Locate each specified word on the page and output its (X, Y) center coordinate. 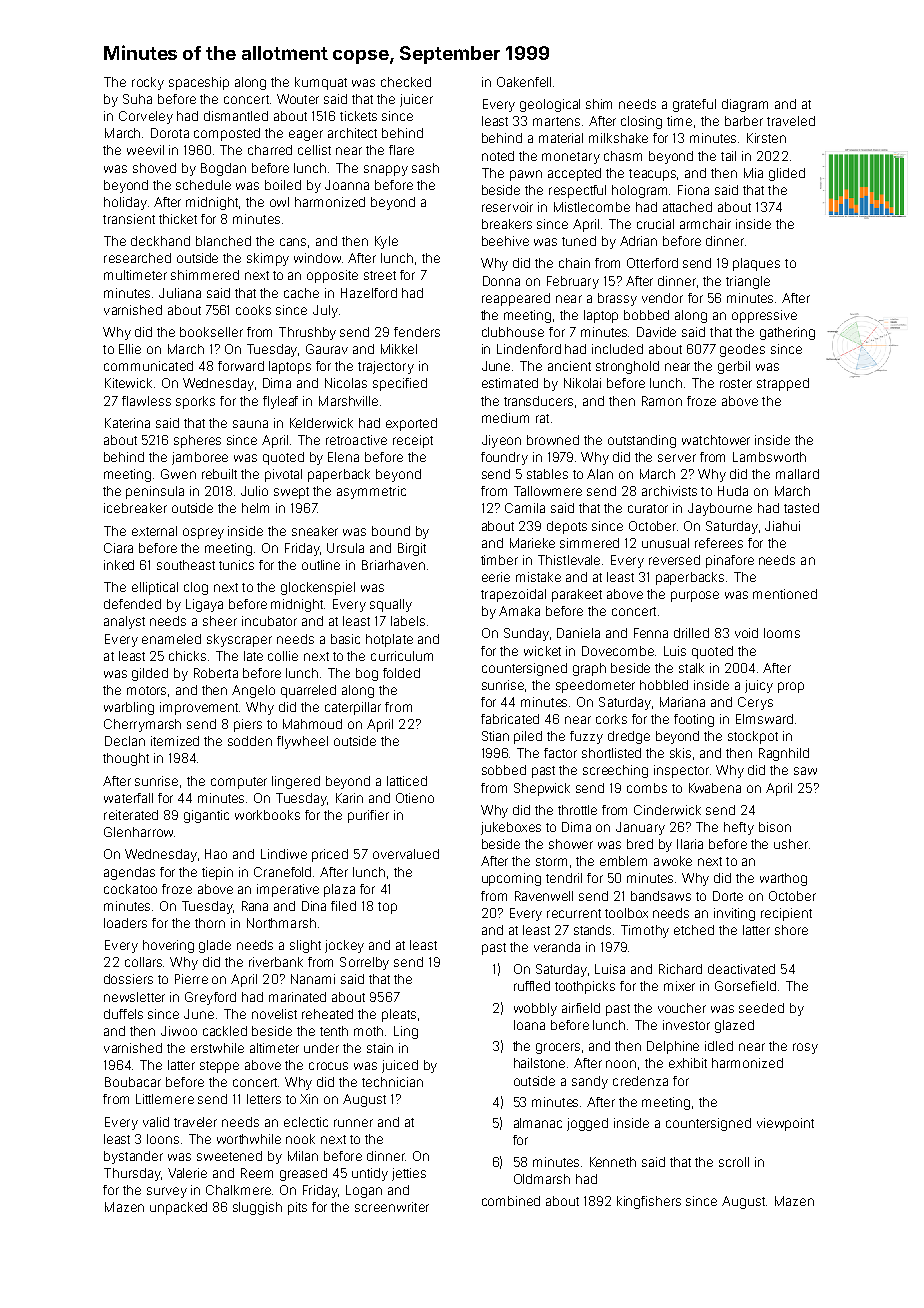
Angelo (253, 691)
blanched (223, 241)
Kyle (386, 242)
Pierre (191, 979)
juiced (400, 1066)
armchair (705, 224)
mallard (797, 474)
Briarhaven (393, 565)
